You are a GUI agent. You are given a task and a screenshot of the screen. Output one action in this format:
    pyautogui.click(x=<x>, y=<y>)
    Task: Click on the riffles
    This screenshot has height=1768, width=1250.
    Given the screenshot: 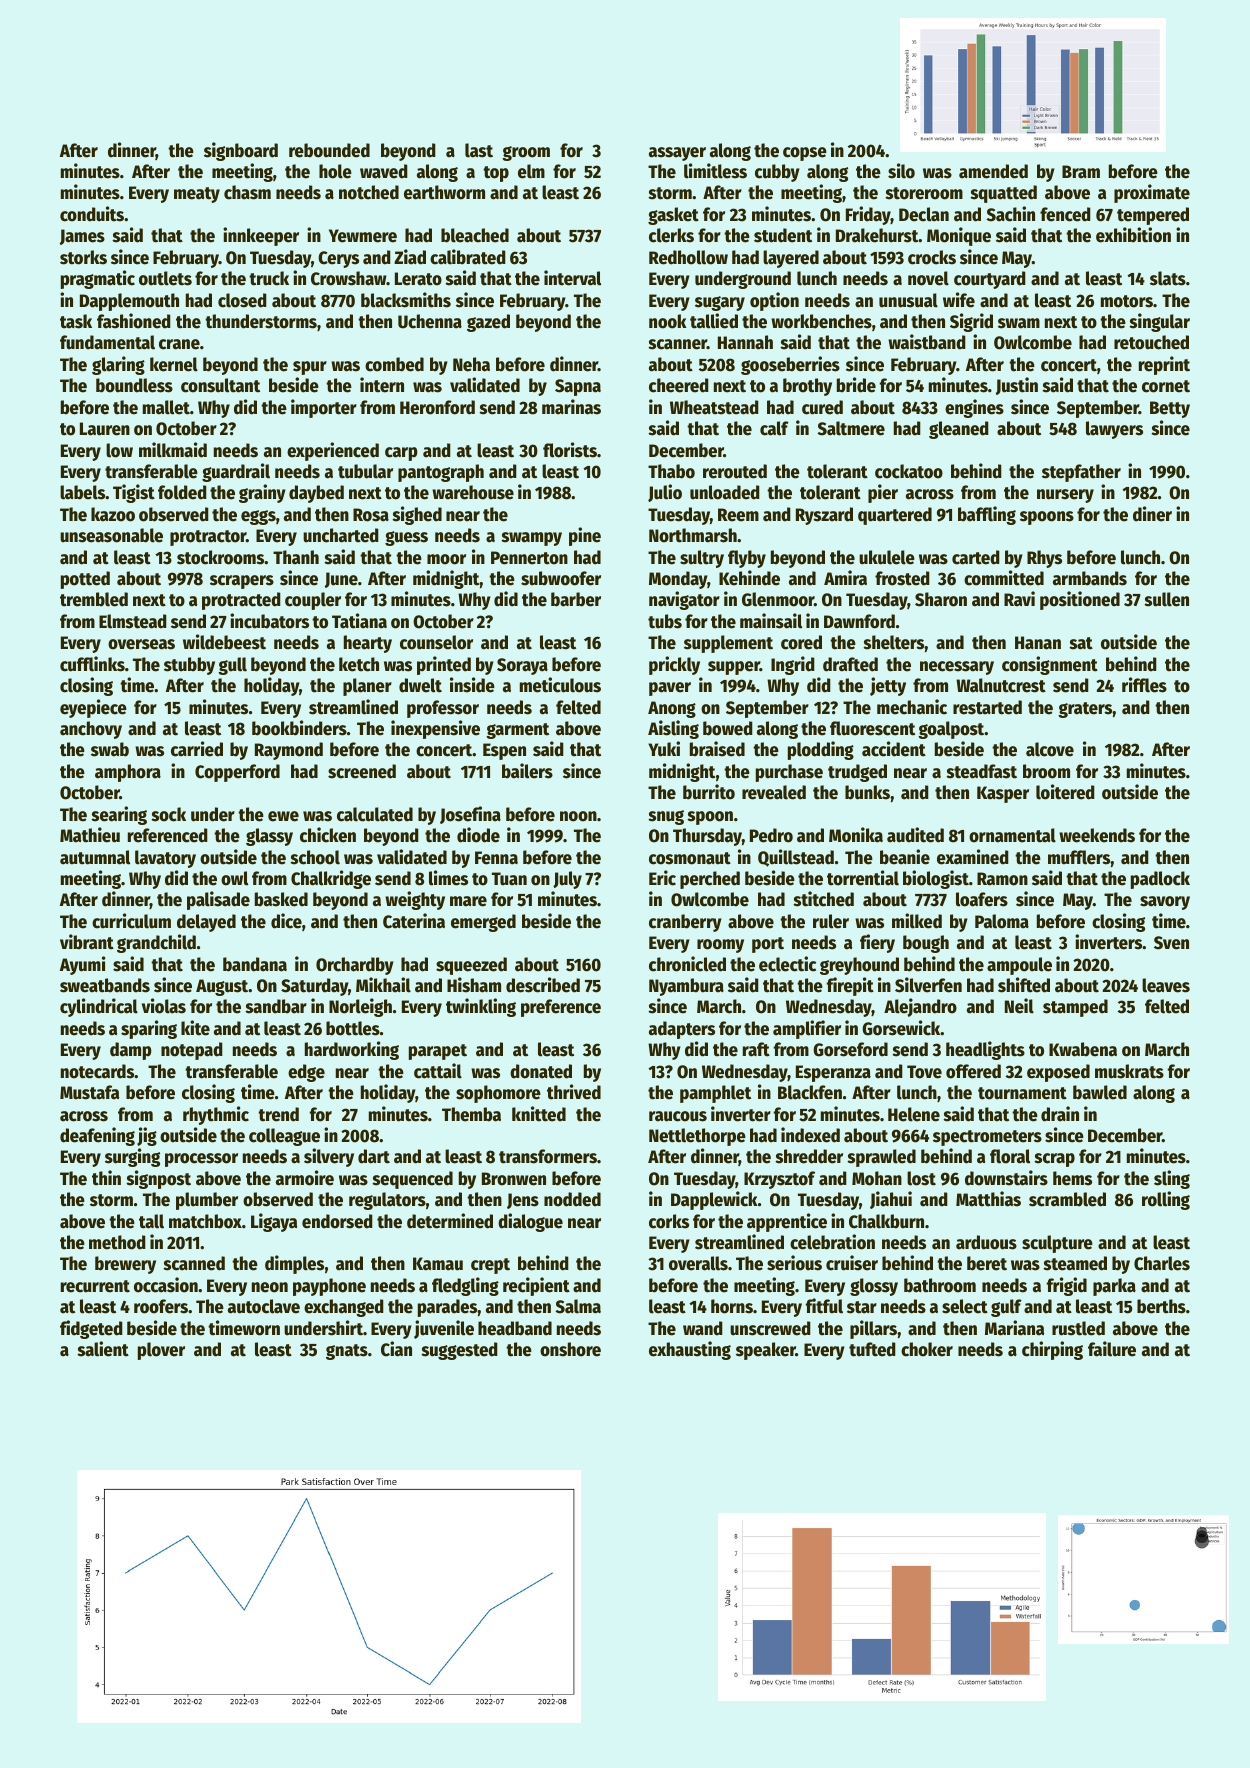 What is the action you would take?
    pyautogui.click(x=1144, y=685)
